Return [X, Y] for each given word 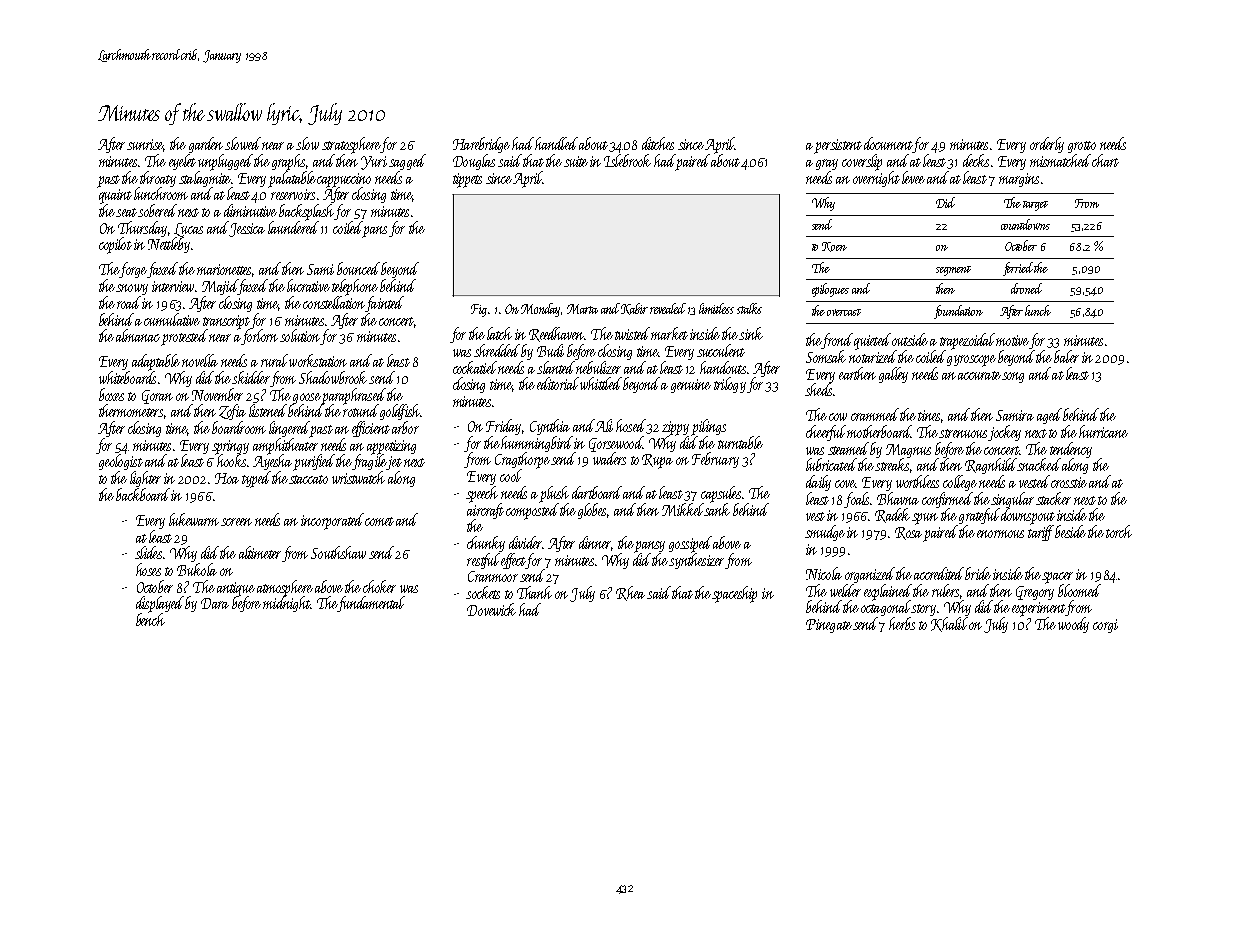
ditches [658, 143]
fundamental [371, 604]
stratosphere [351, 145]
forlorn [259, 337]
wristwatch [358, 477]
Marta [582, 309]
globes [593, 511]
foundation [958, 312]
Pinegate [829, 626]
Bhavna [898, 498]
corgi [1105, 626]
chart [1105, 160]
